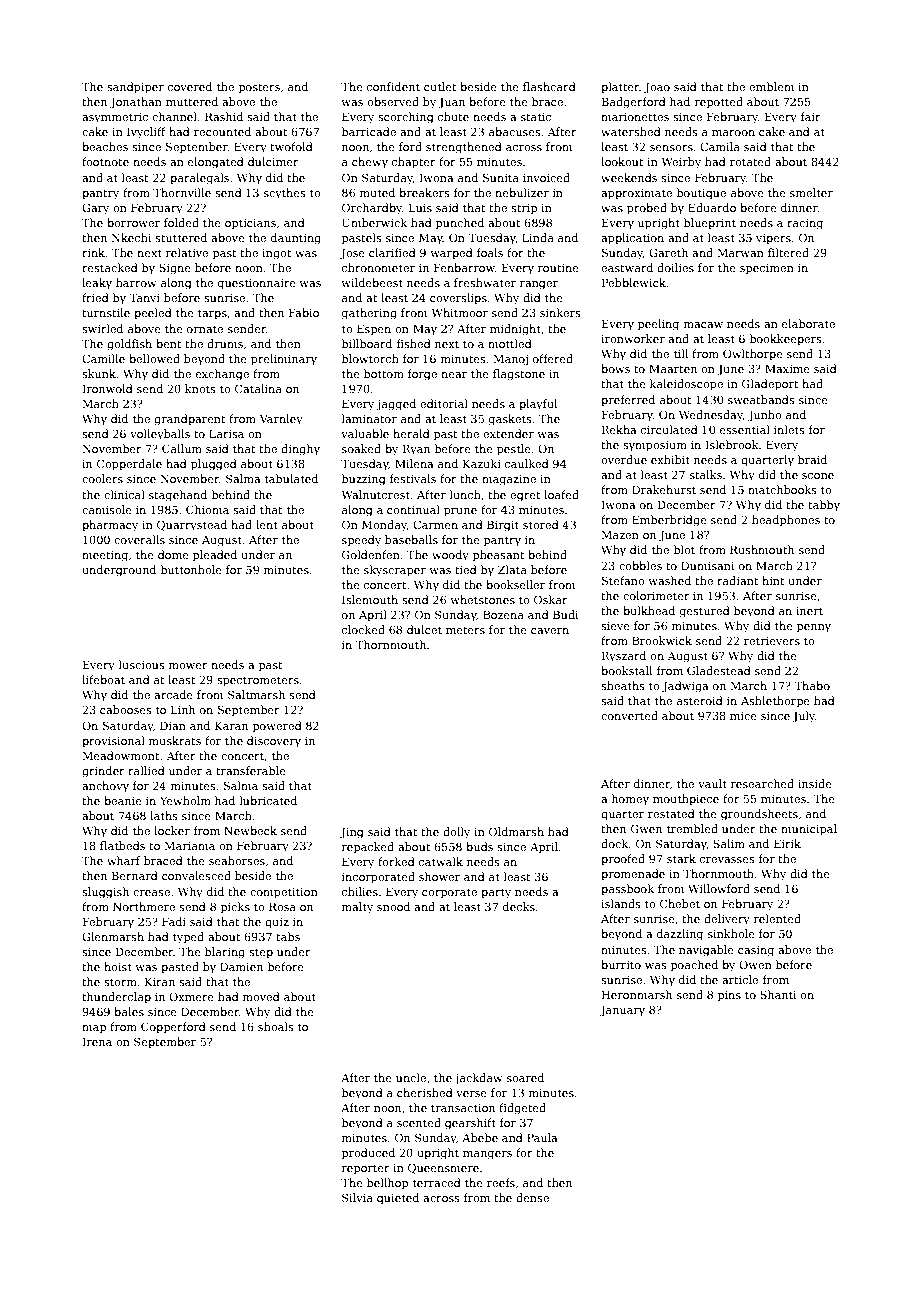 The image size is (924, 1308). What do you see at coordinates (214, 465) in the screenshot?
I see `plugged` at bounding box center [214, 465].
